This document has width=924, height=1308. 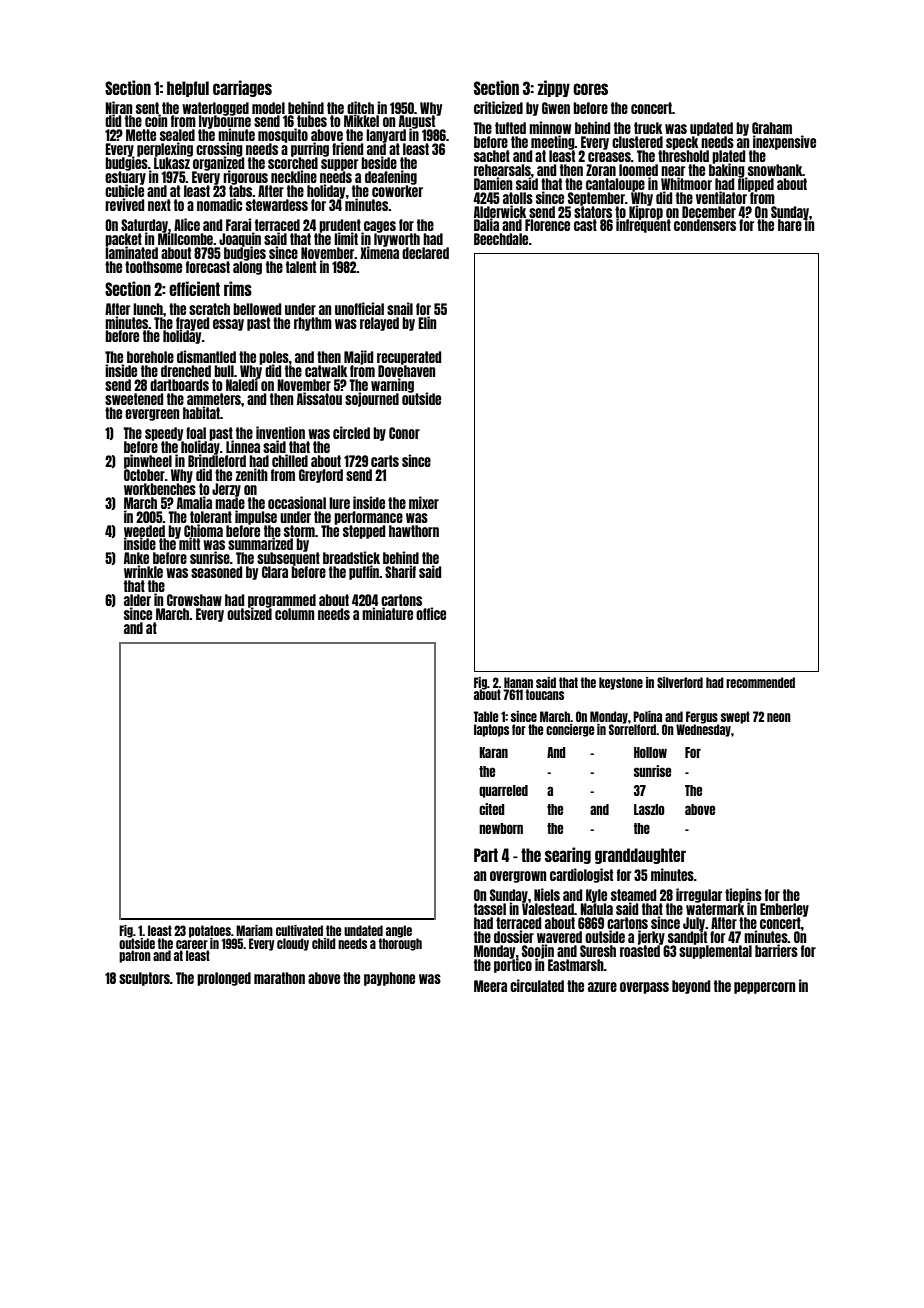 I want to click on Niran, so click(x=118, y=107).
